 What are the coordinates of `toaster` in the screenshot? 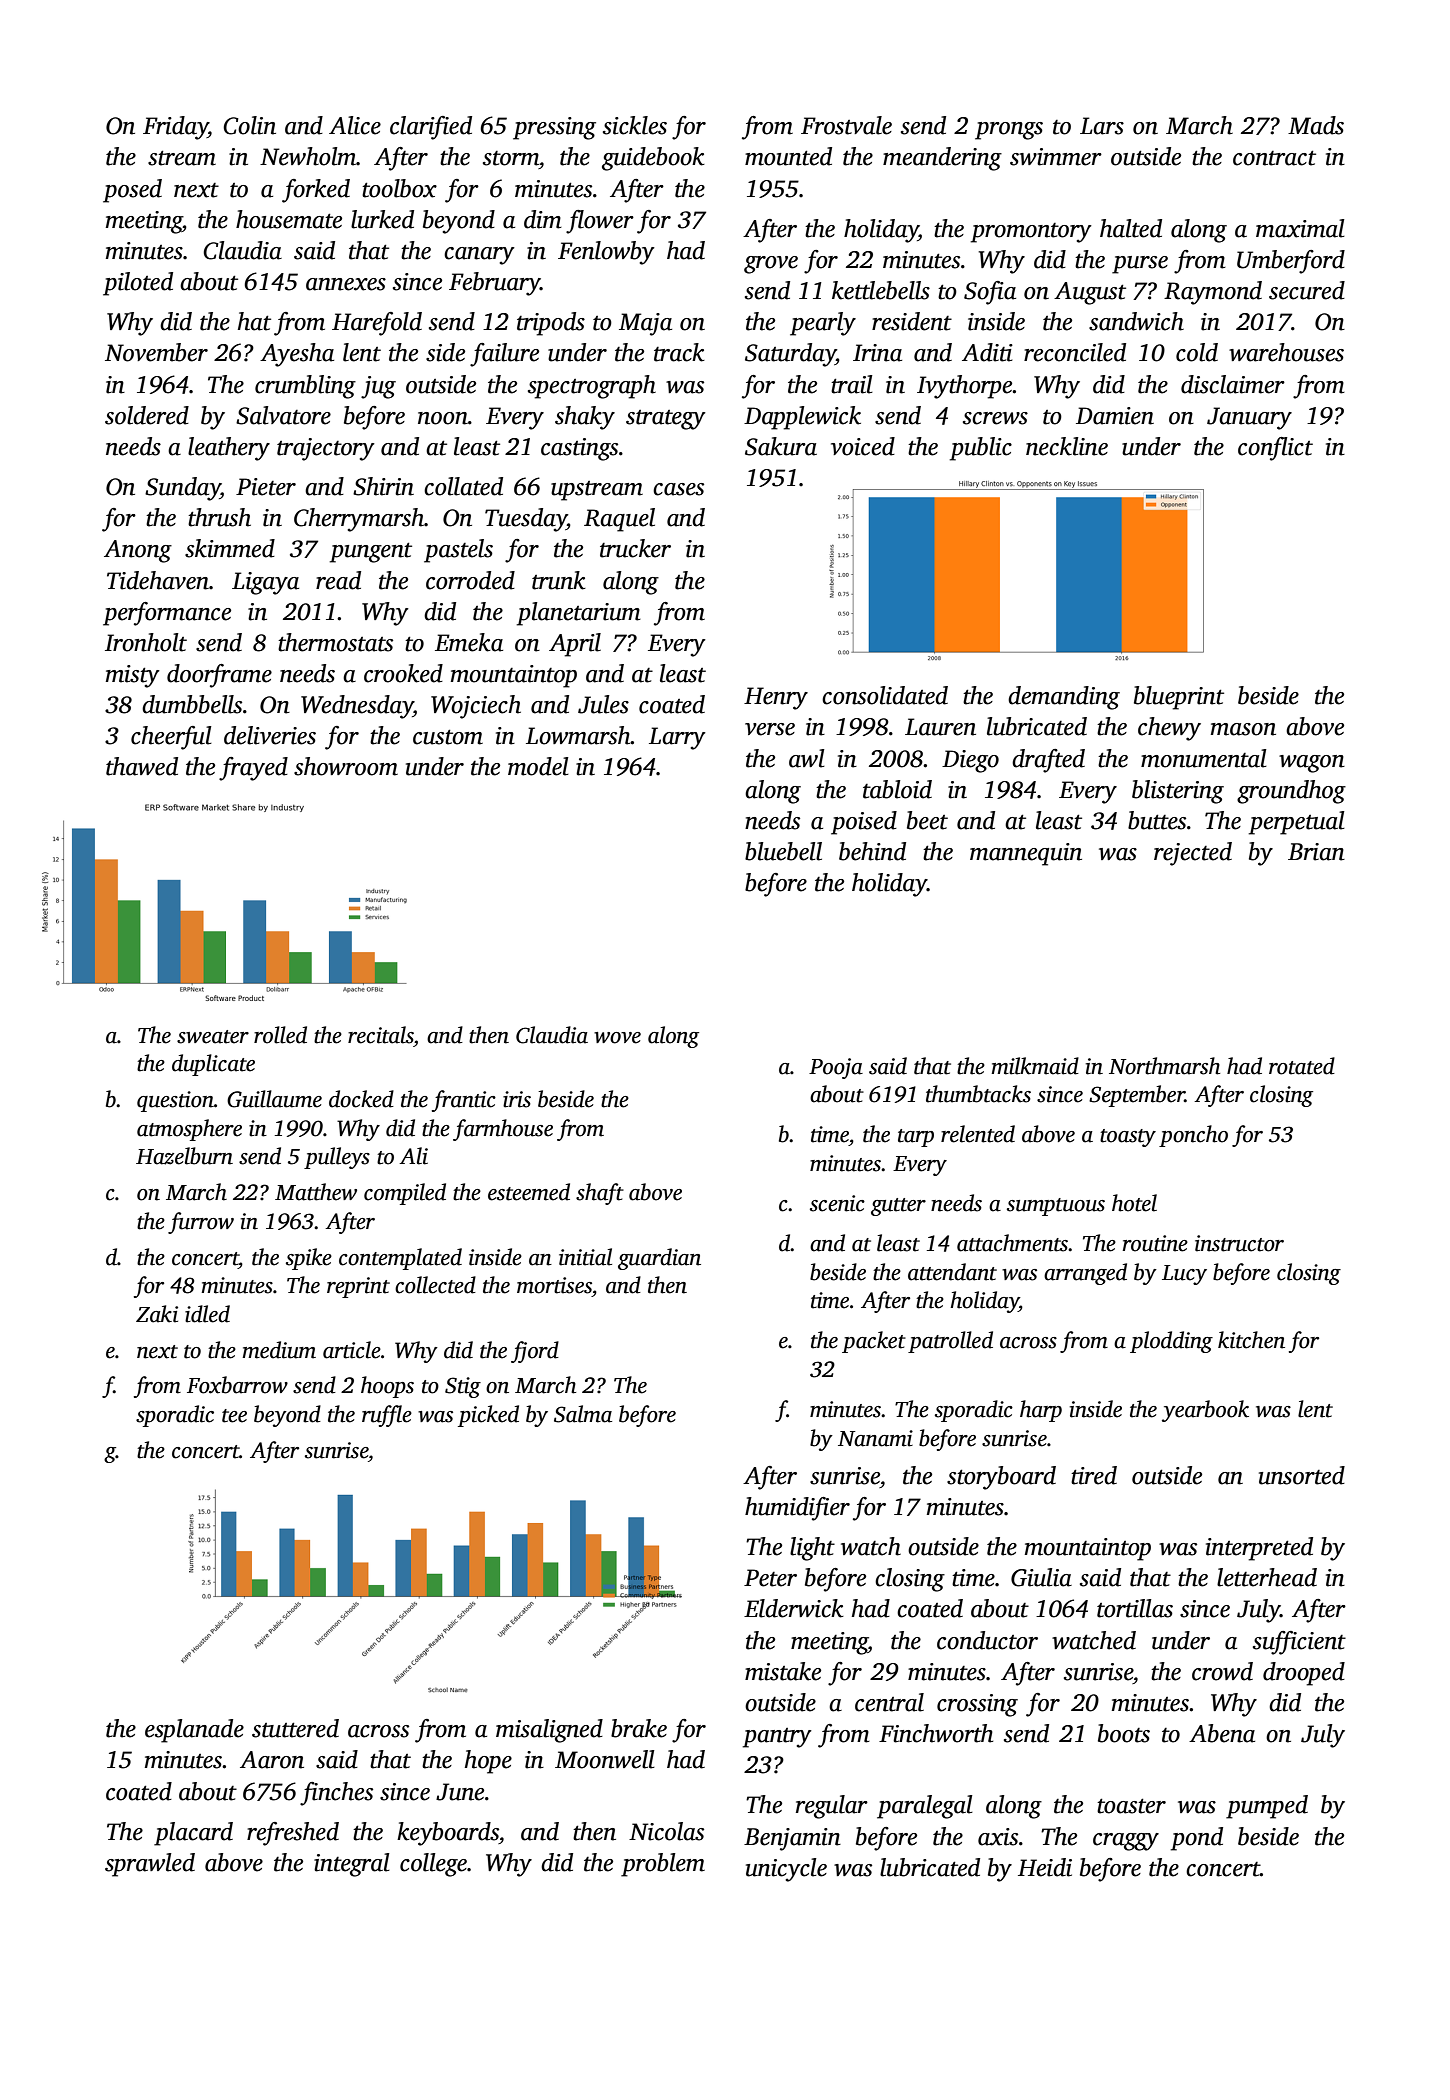 It's located at (1131, 1806).
